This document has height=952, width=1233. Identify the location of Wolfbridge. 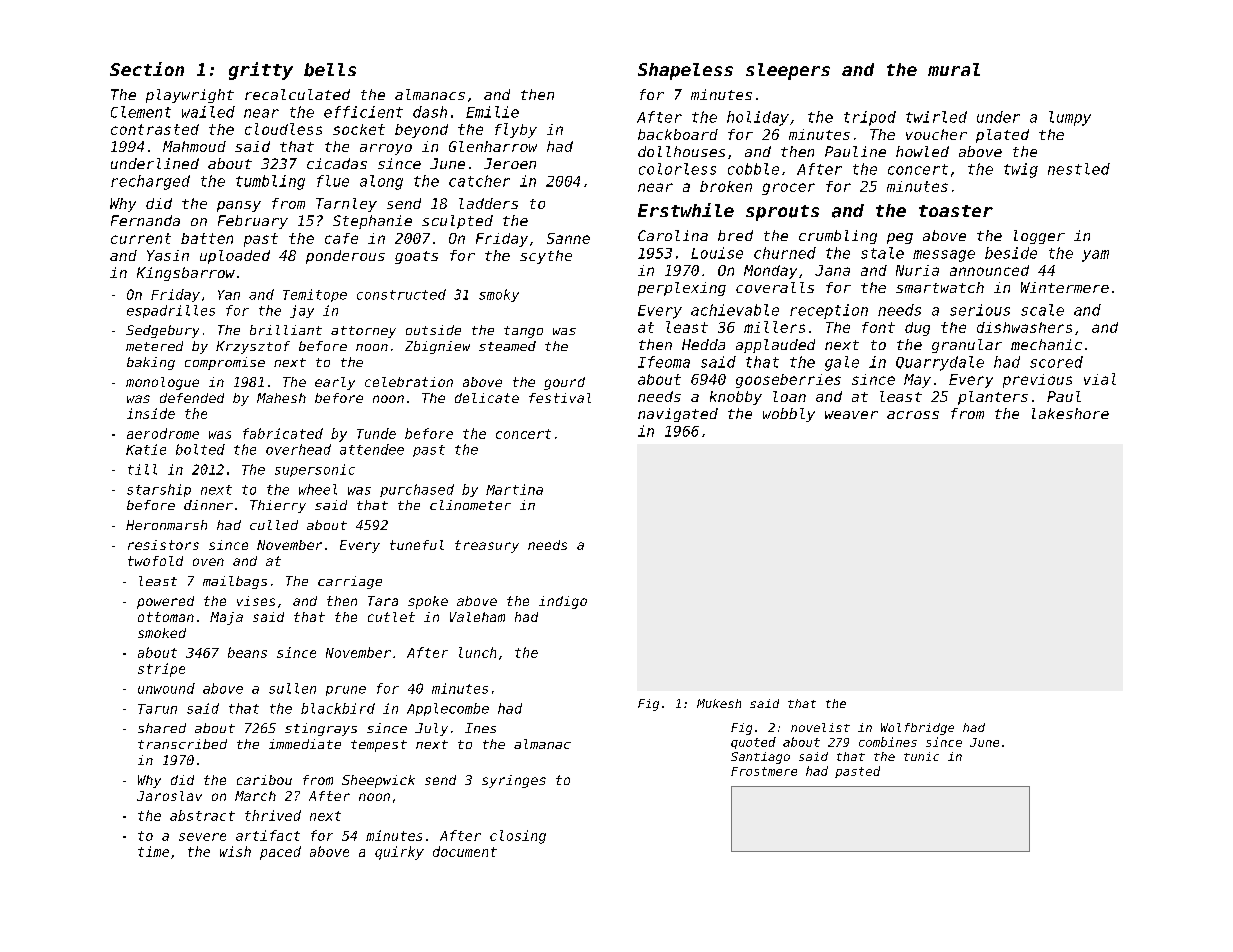
(917, 729).
